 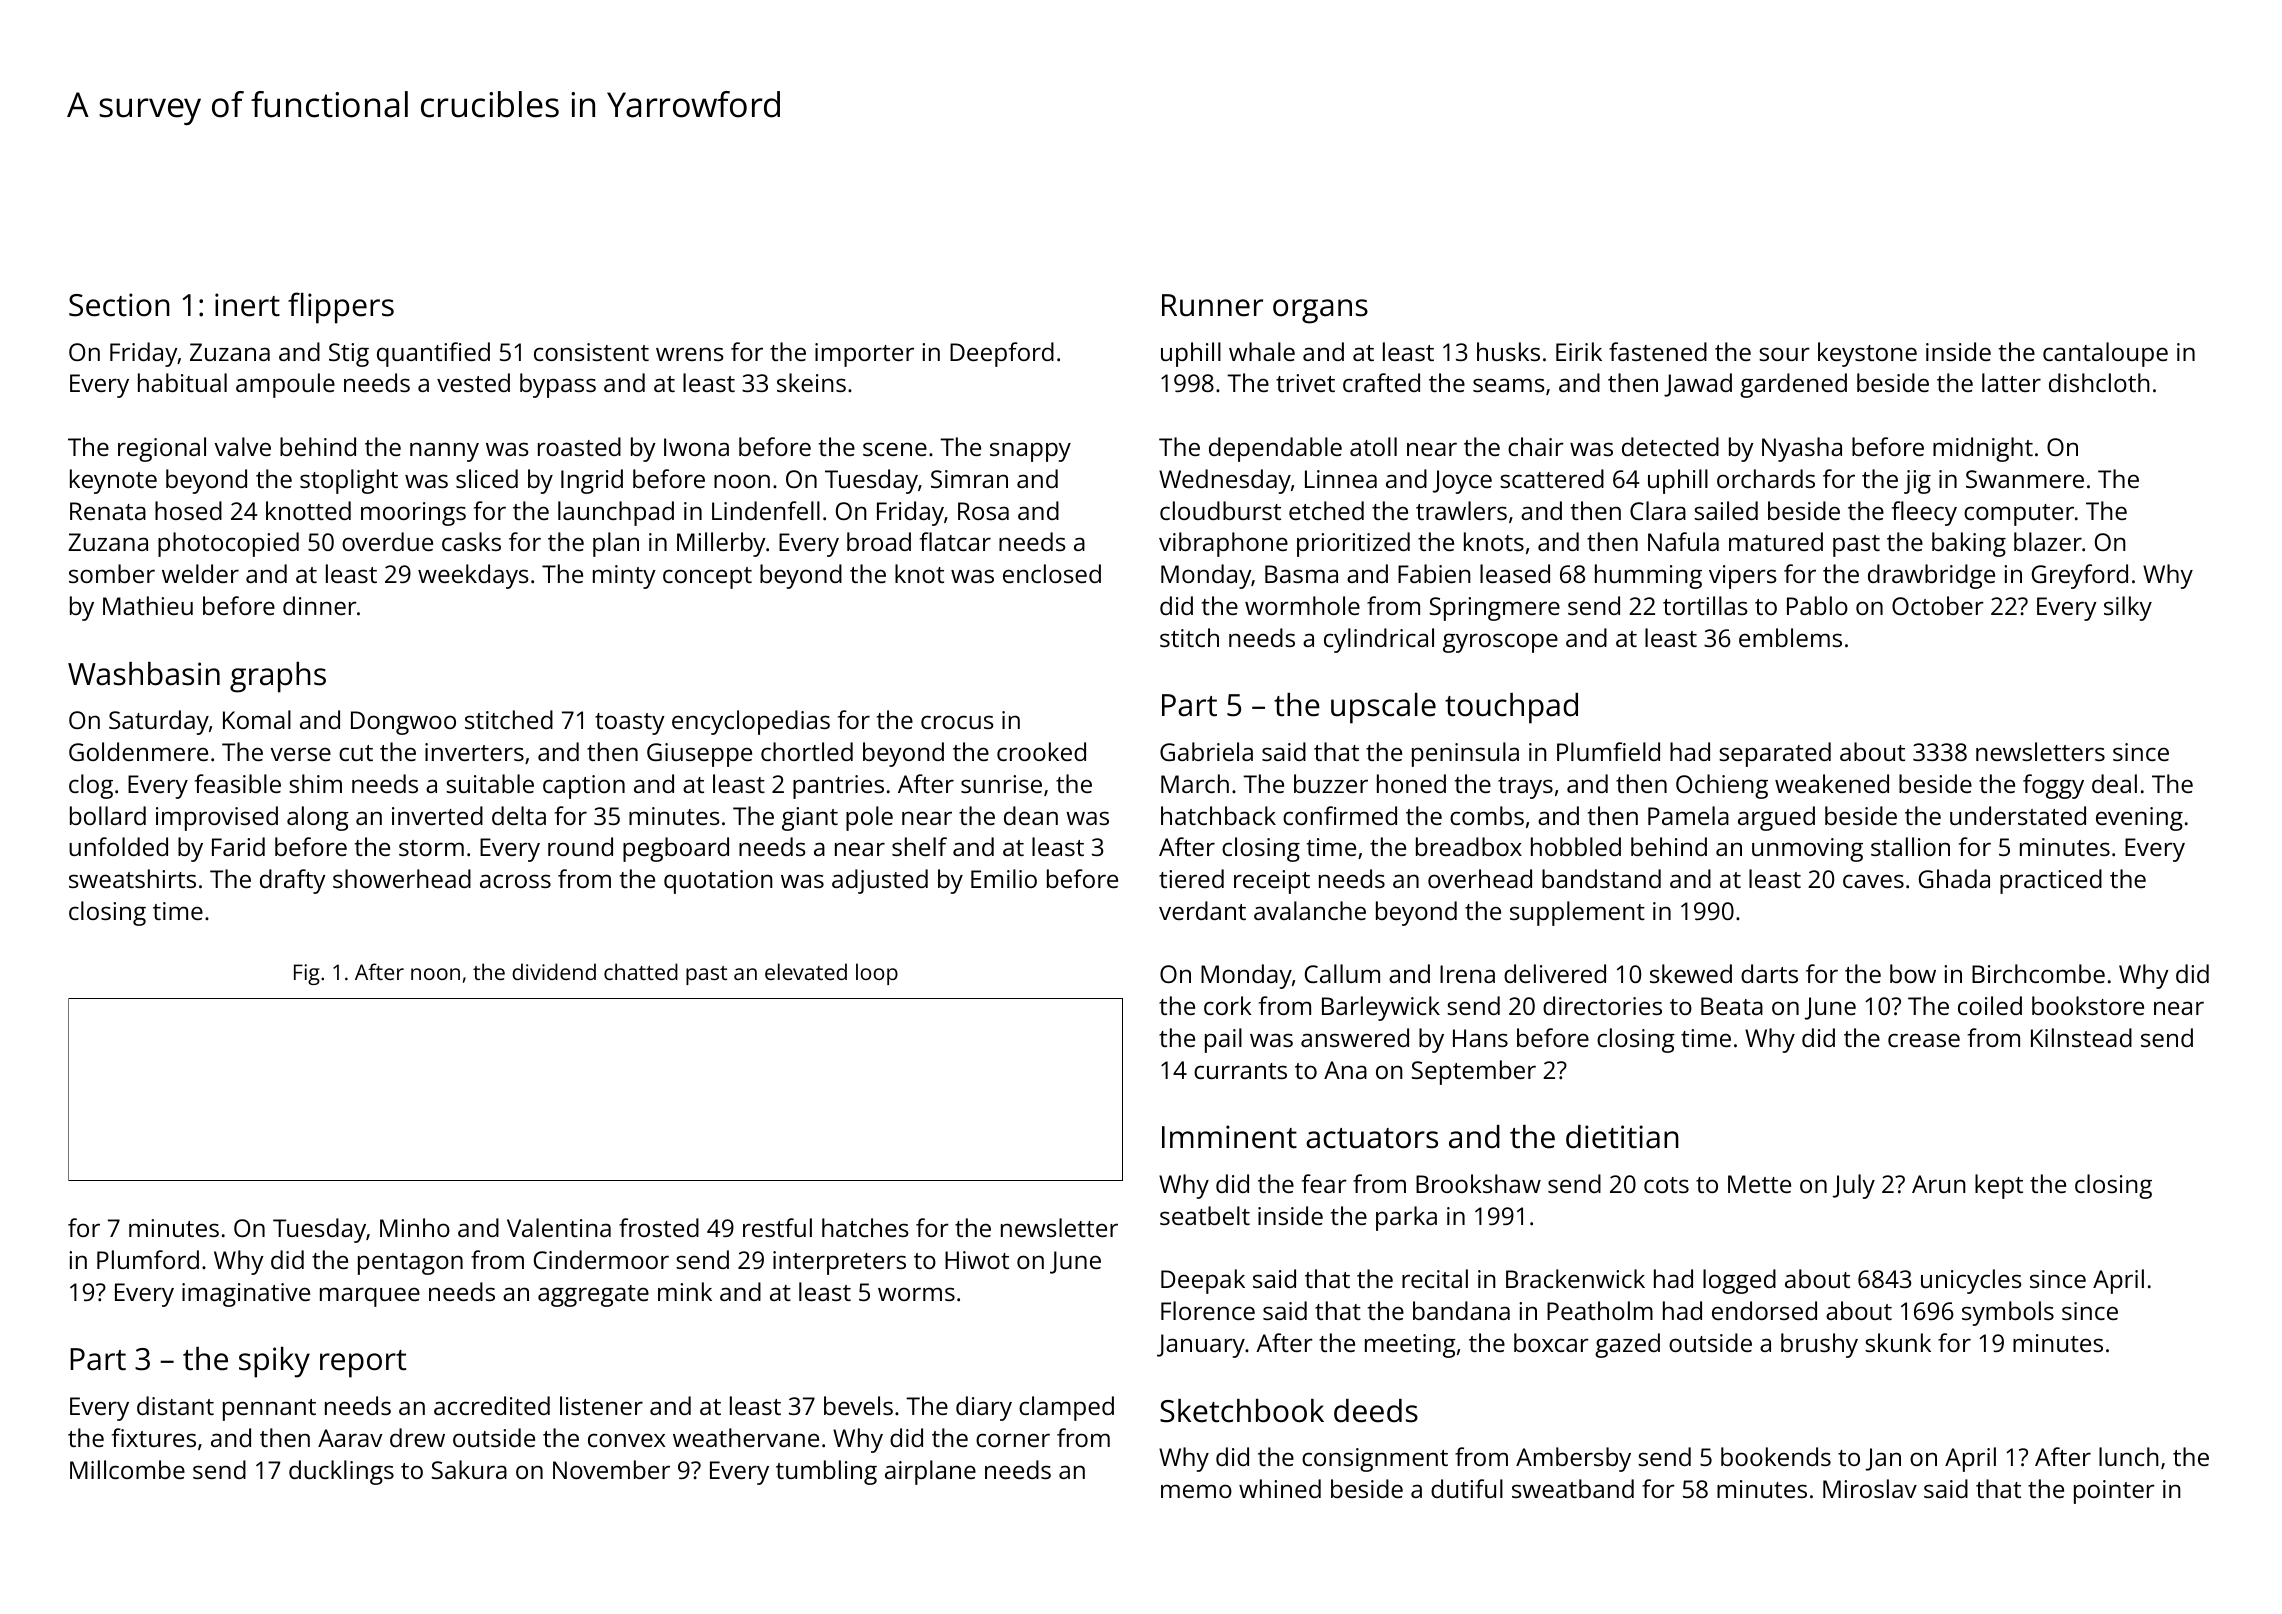 What do you see at coordinates (341, 1472) in the document?
I see `ducklings` at bounding box center [341, 1472].
